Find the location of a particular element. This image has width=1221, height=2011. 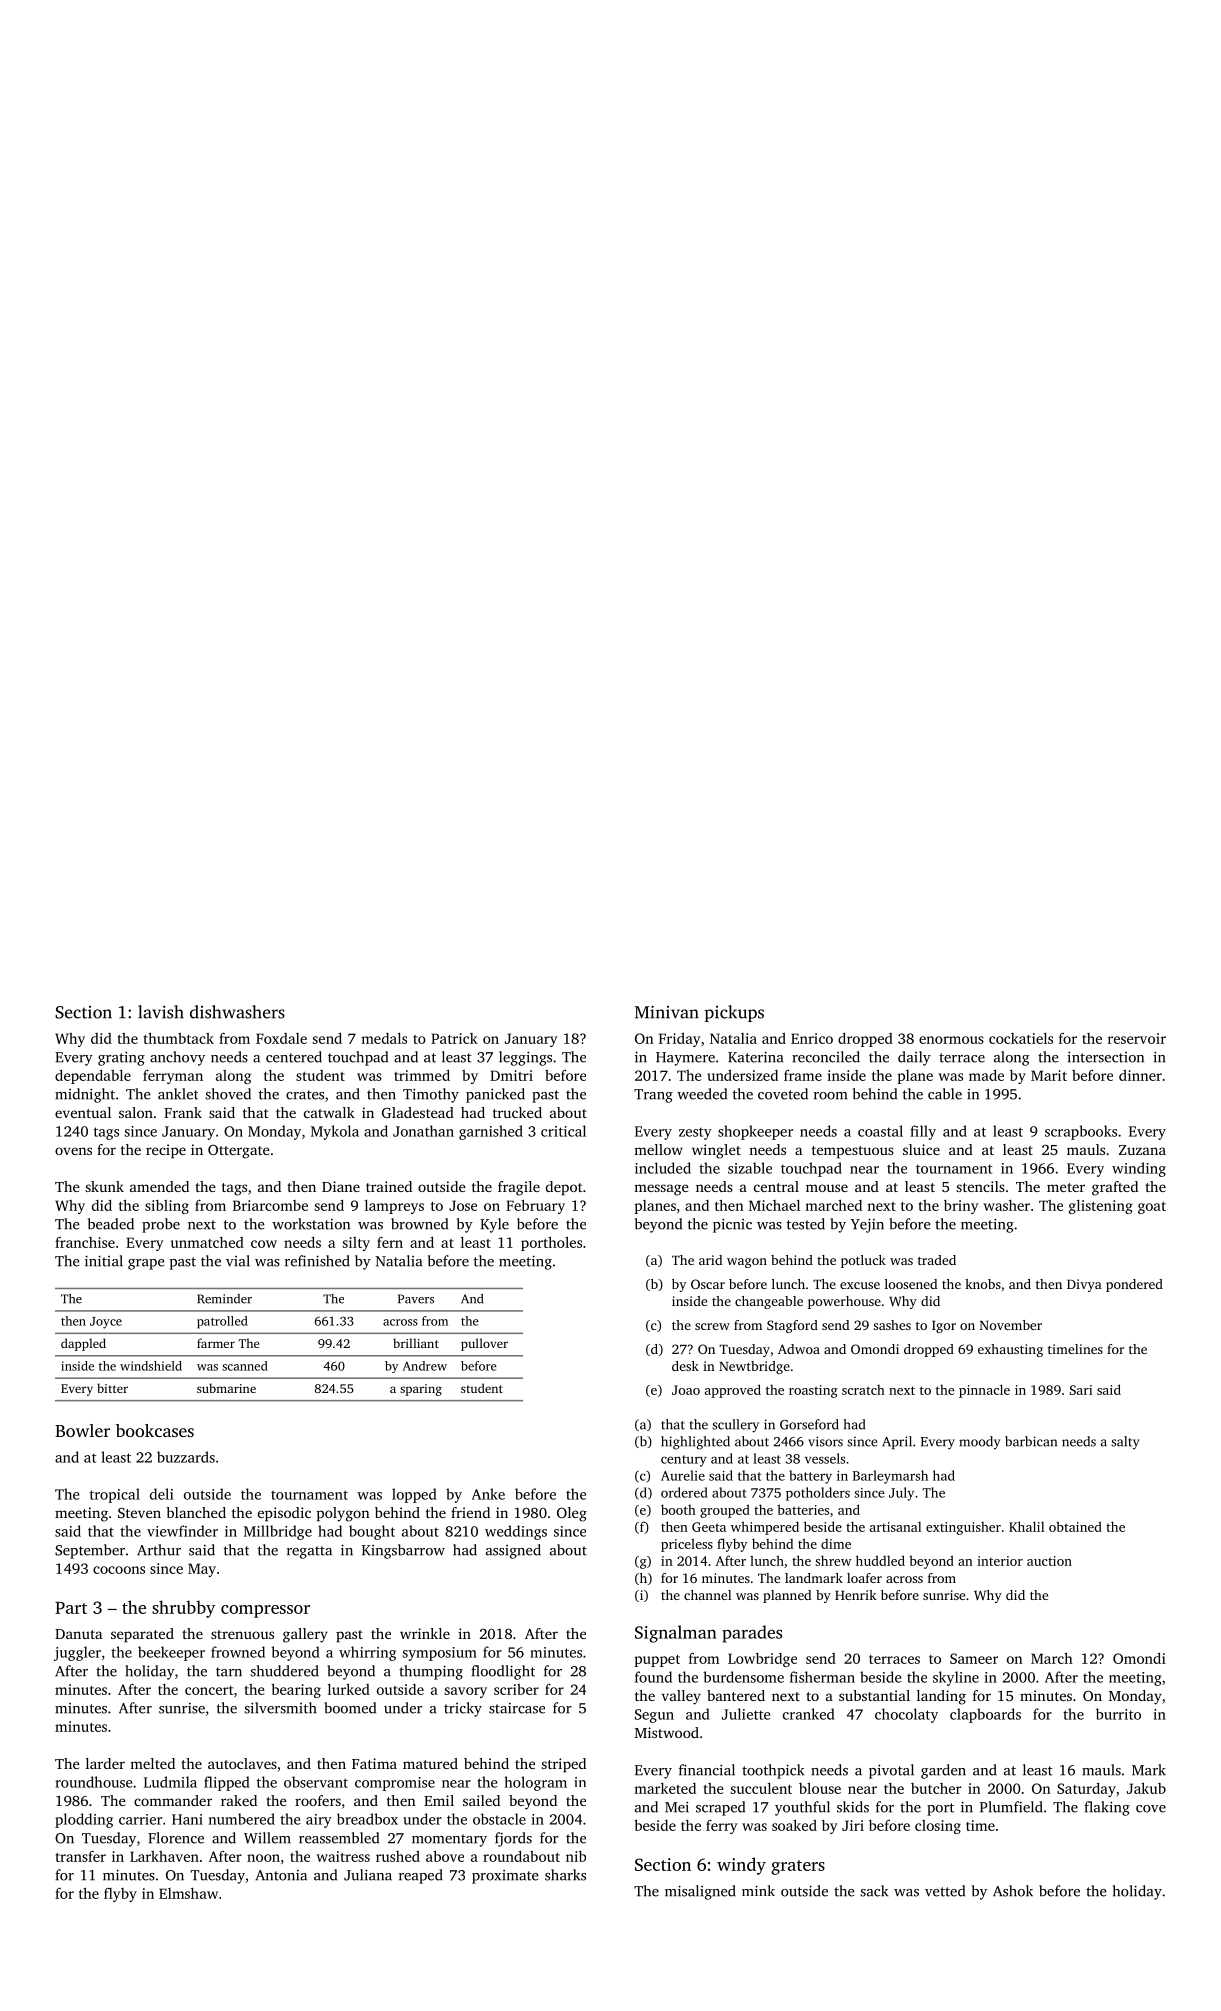

savory is located at coordinates (466, 1692).
